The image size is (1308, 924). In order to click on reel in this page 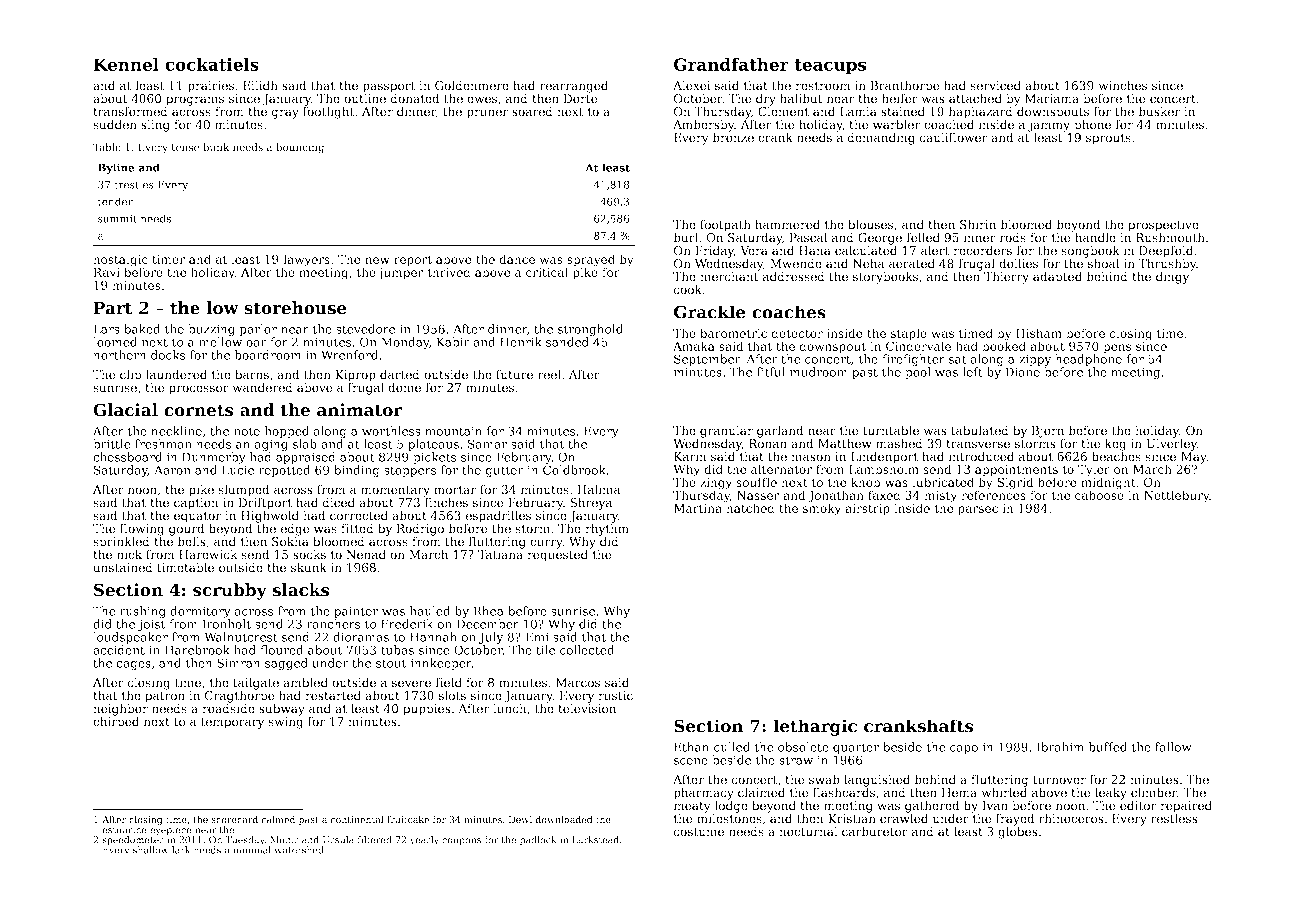, I will do `click(549, 374)`.
